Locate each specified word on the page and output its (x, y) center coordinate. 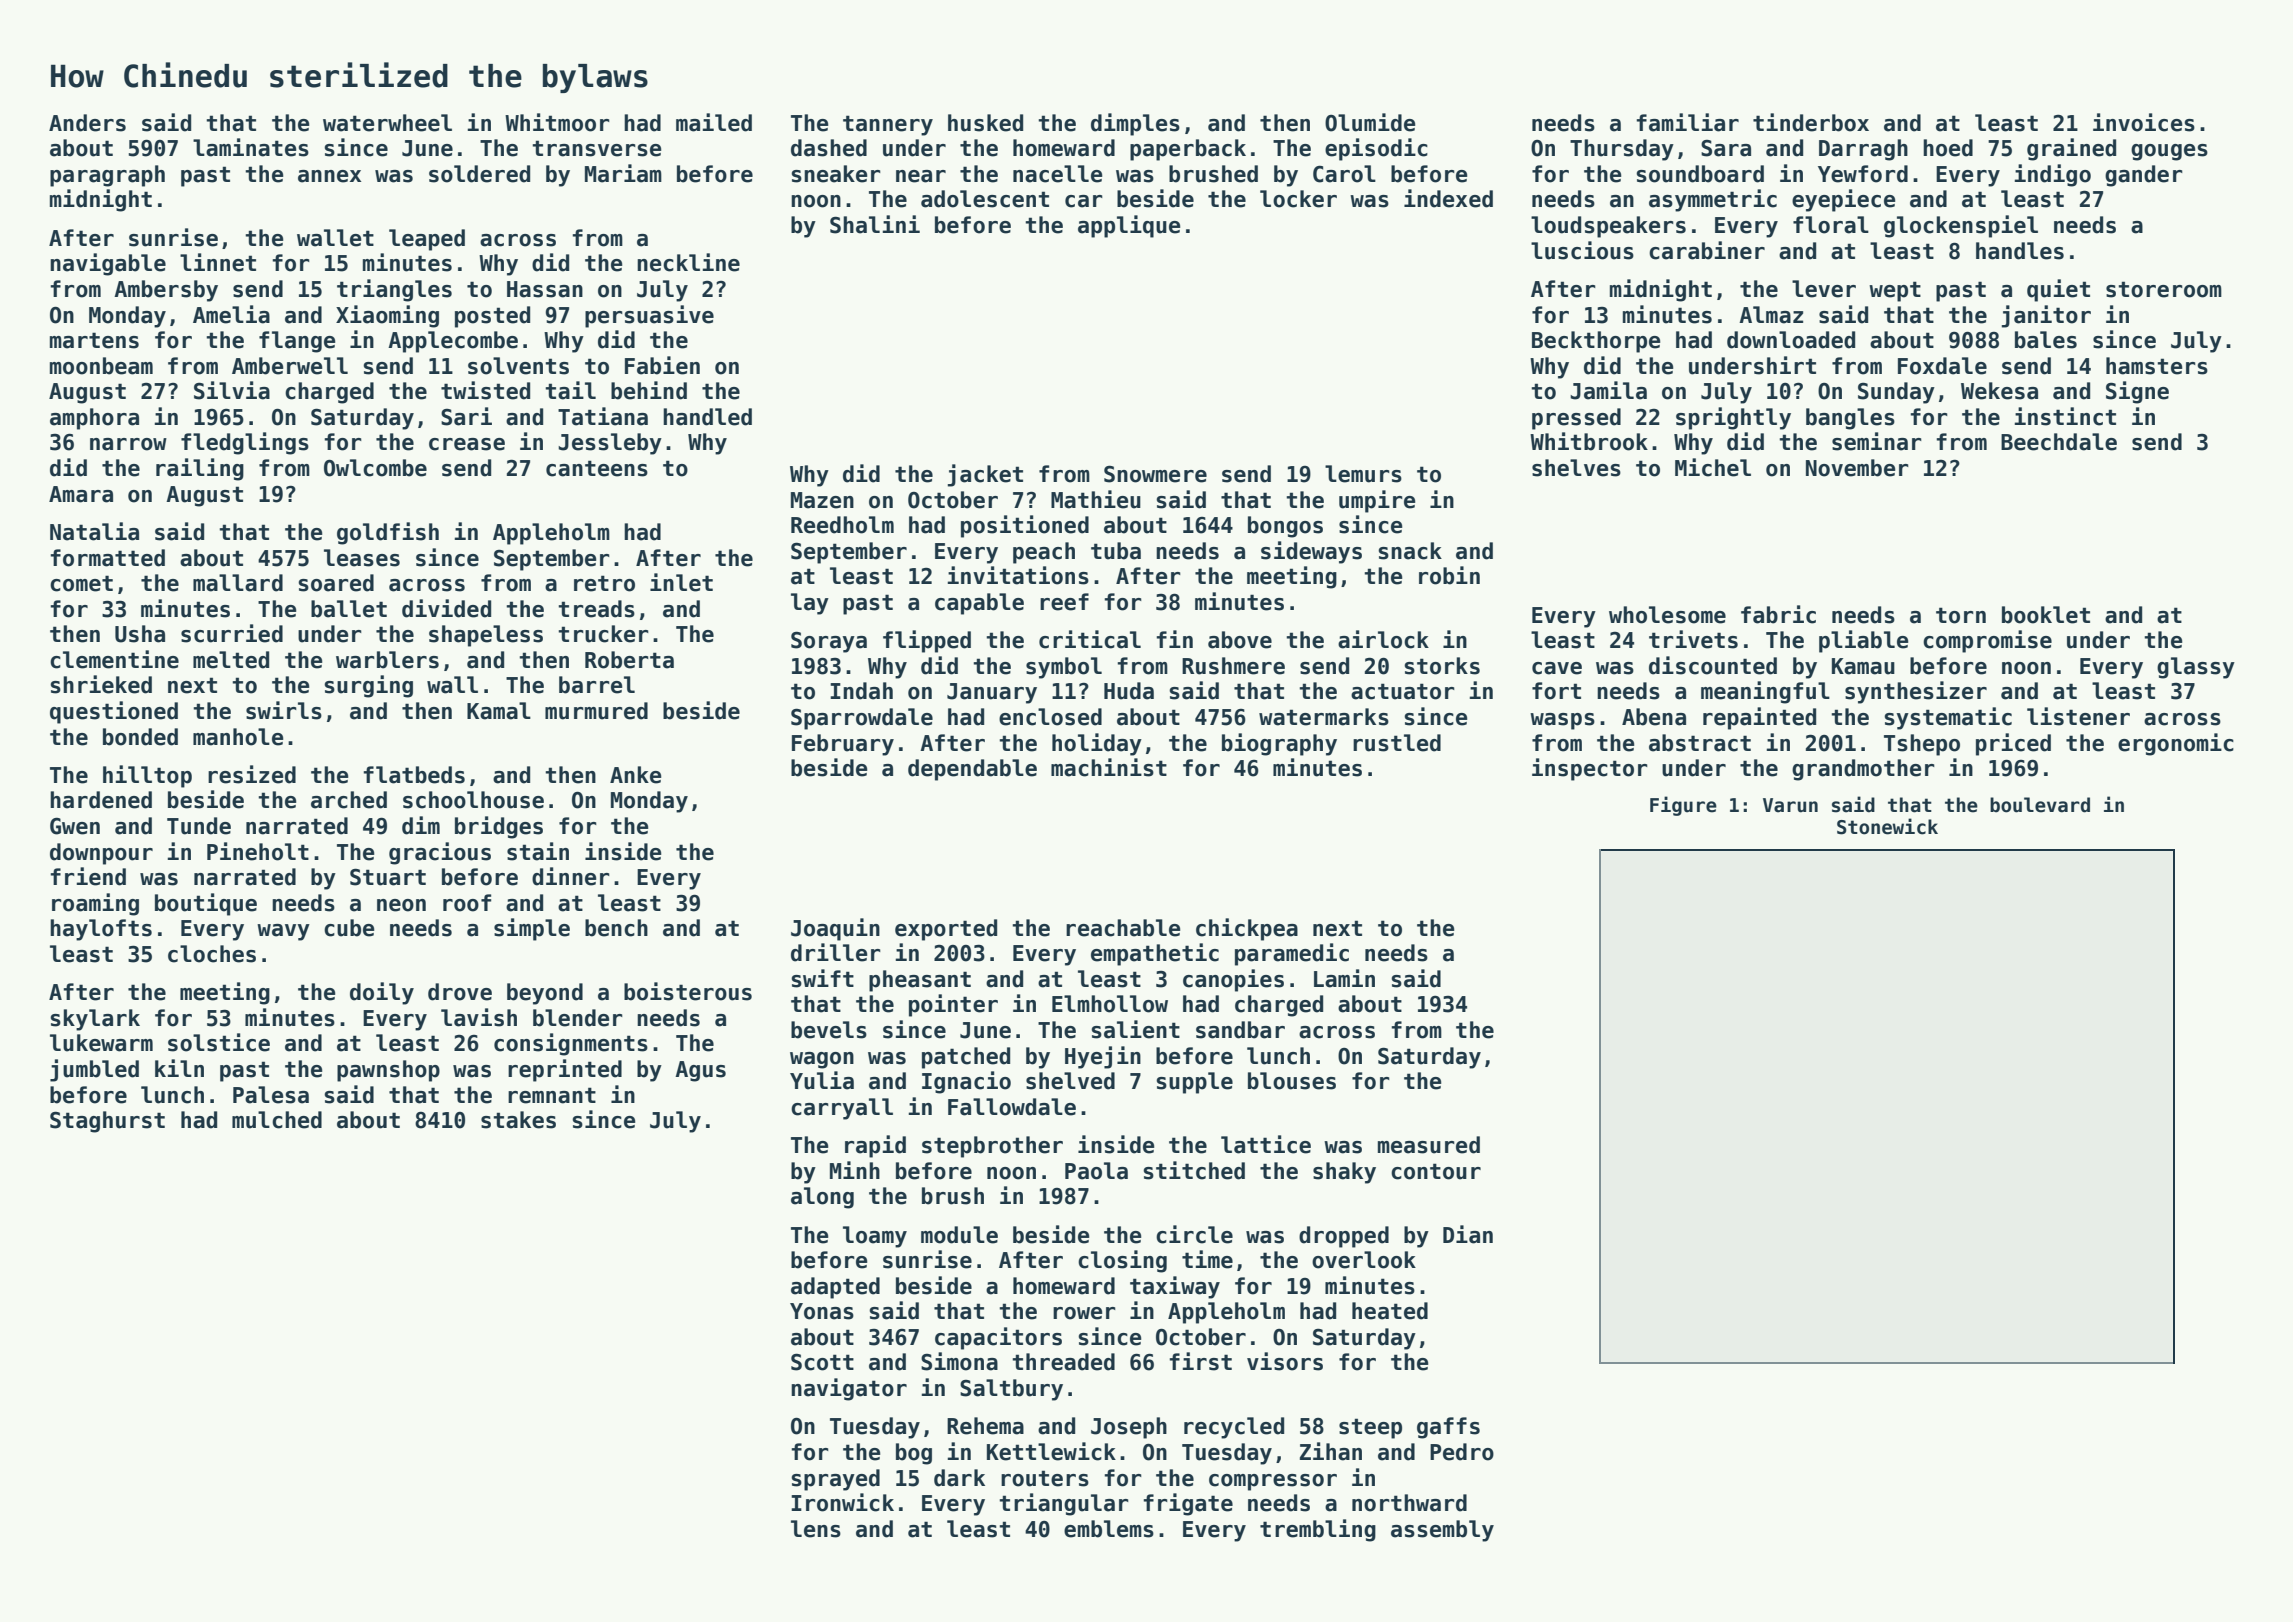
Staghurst (107, 1122)
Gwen (75, 826)
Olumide (1370, 122)
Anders (87, 123)
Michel (1713, 467)
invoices (2144, 122)
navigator (849, 1389)
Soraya (829, 642)
